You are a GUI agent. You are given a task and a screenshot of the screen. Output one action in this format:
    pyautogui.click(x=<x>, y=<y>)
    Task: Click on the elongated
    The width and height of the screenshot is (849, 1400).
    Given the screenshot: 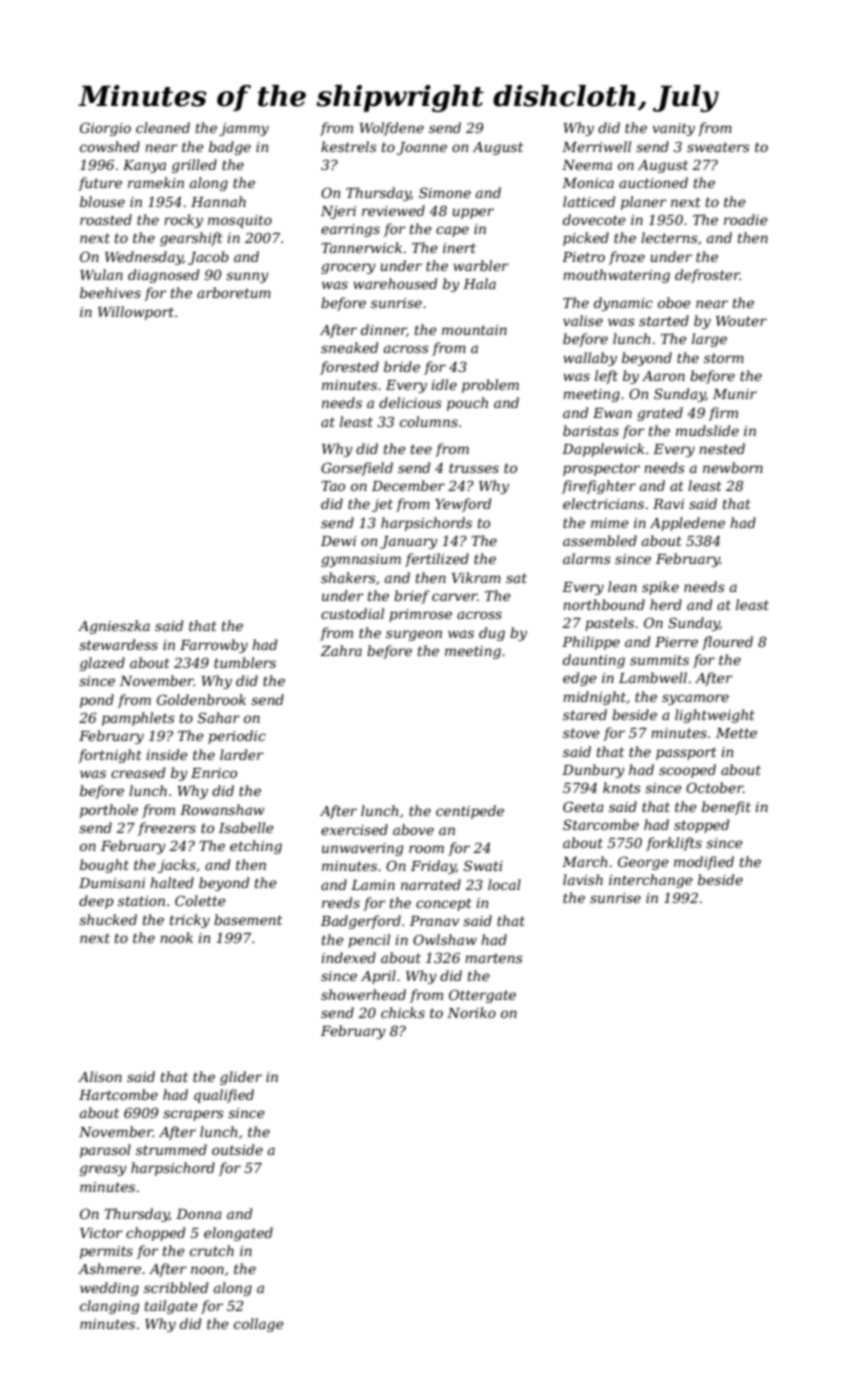 What is the action you would take?
    pyautogui.click(x=238, y=1234)
